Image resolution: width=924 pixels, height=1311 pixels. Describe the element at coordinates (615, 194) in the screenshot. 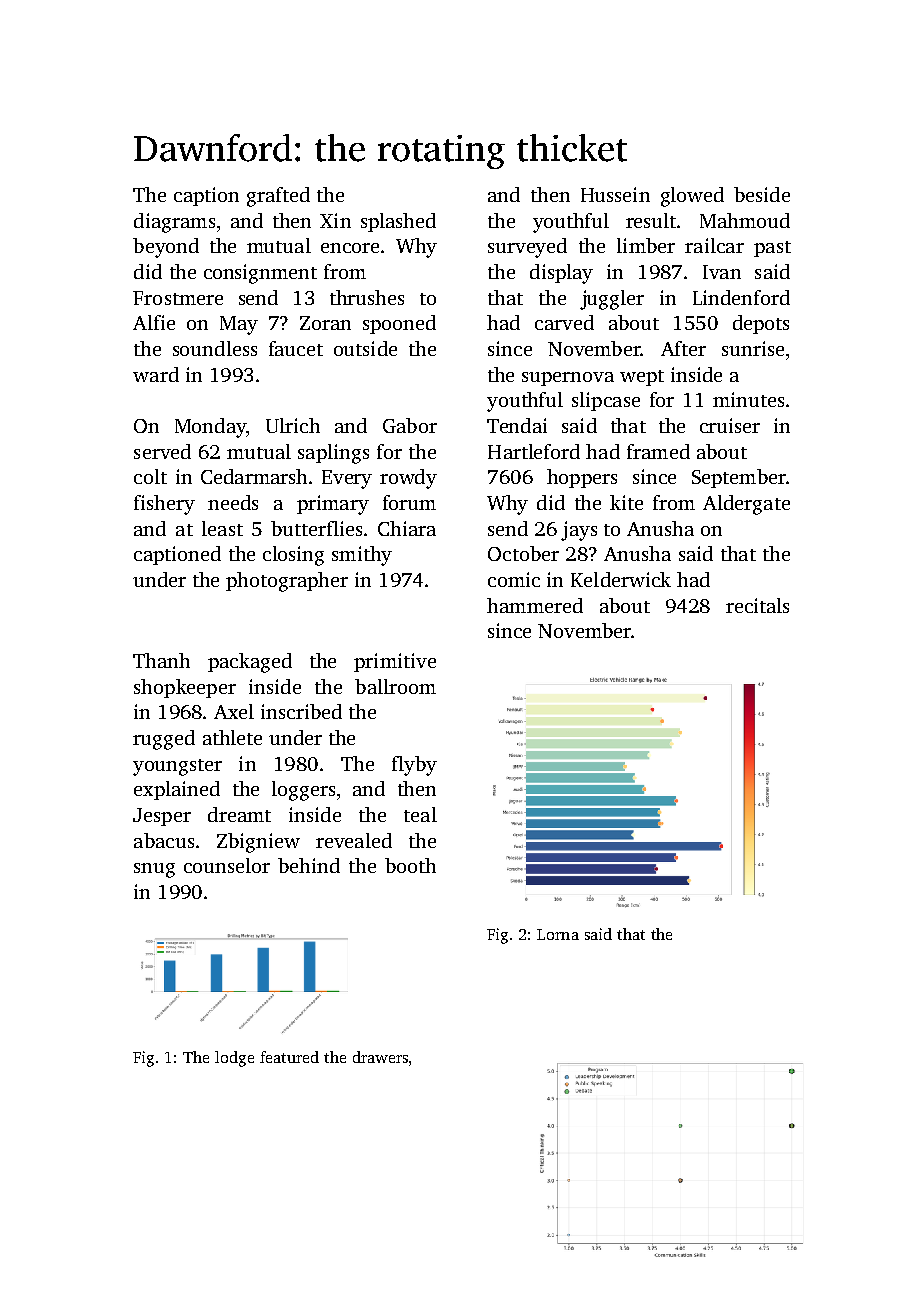

I see `Hussein` at that location.
